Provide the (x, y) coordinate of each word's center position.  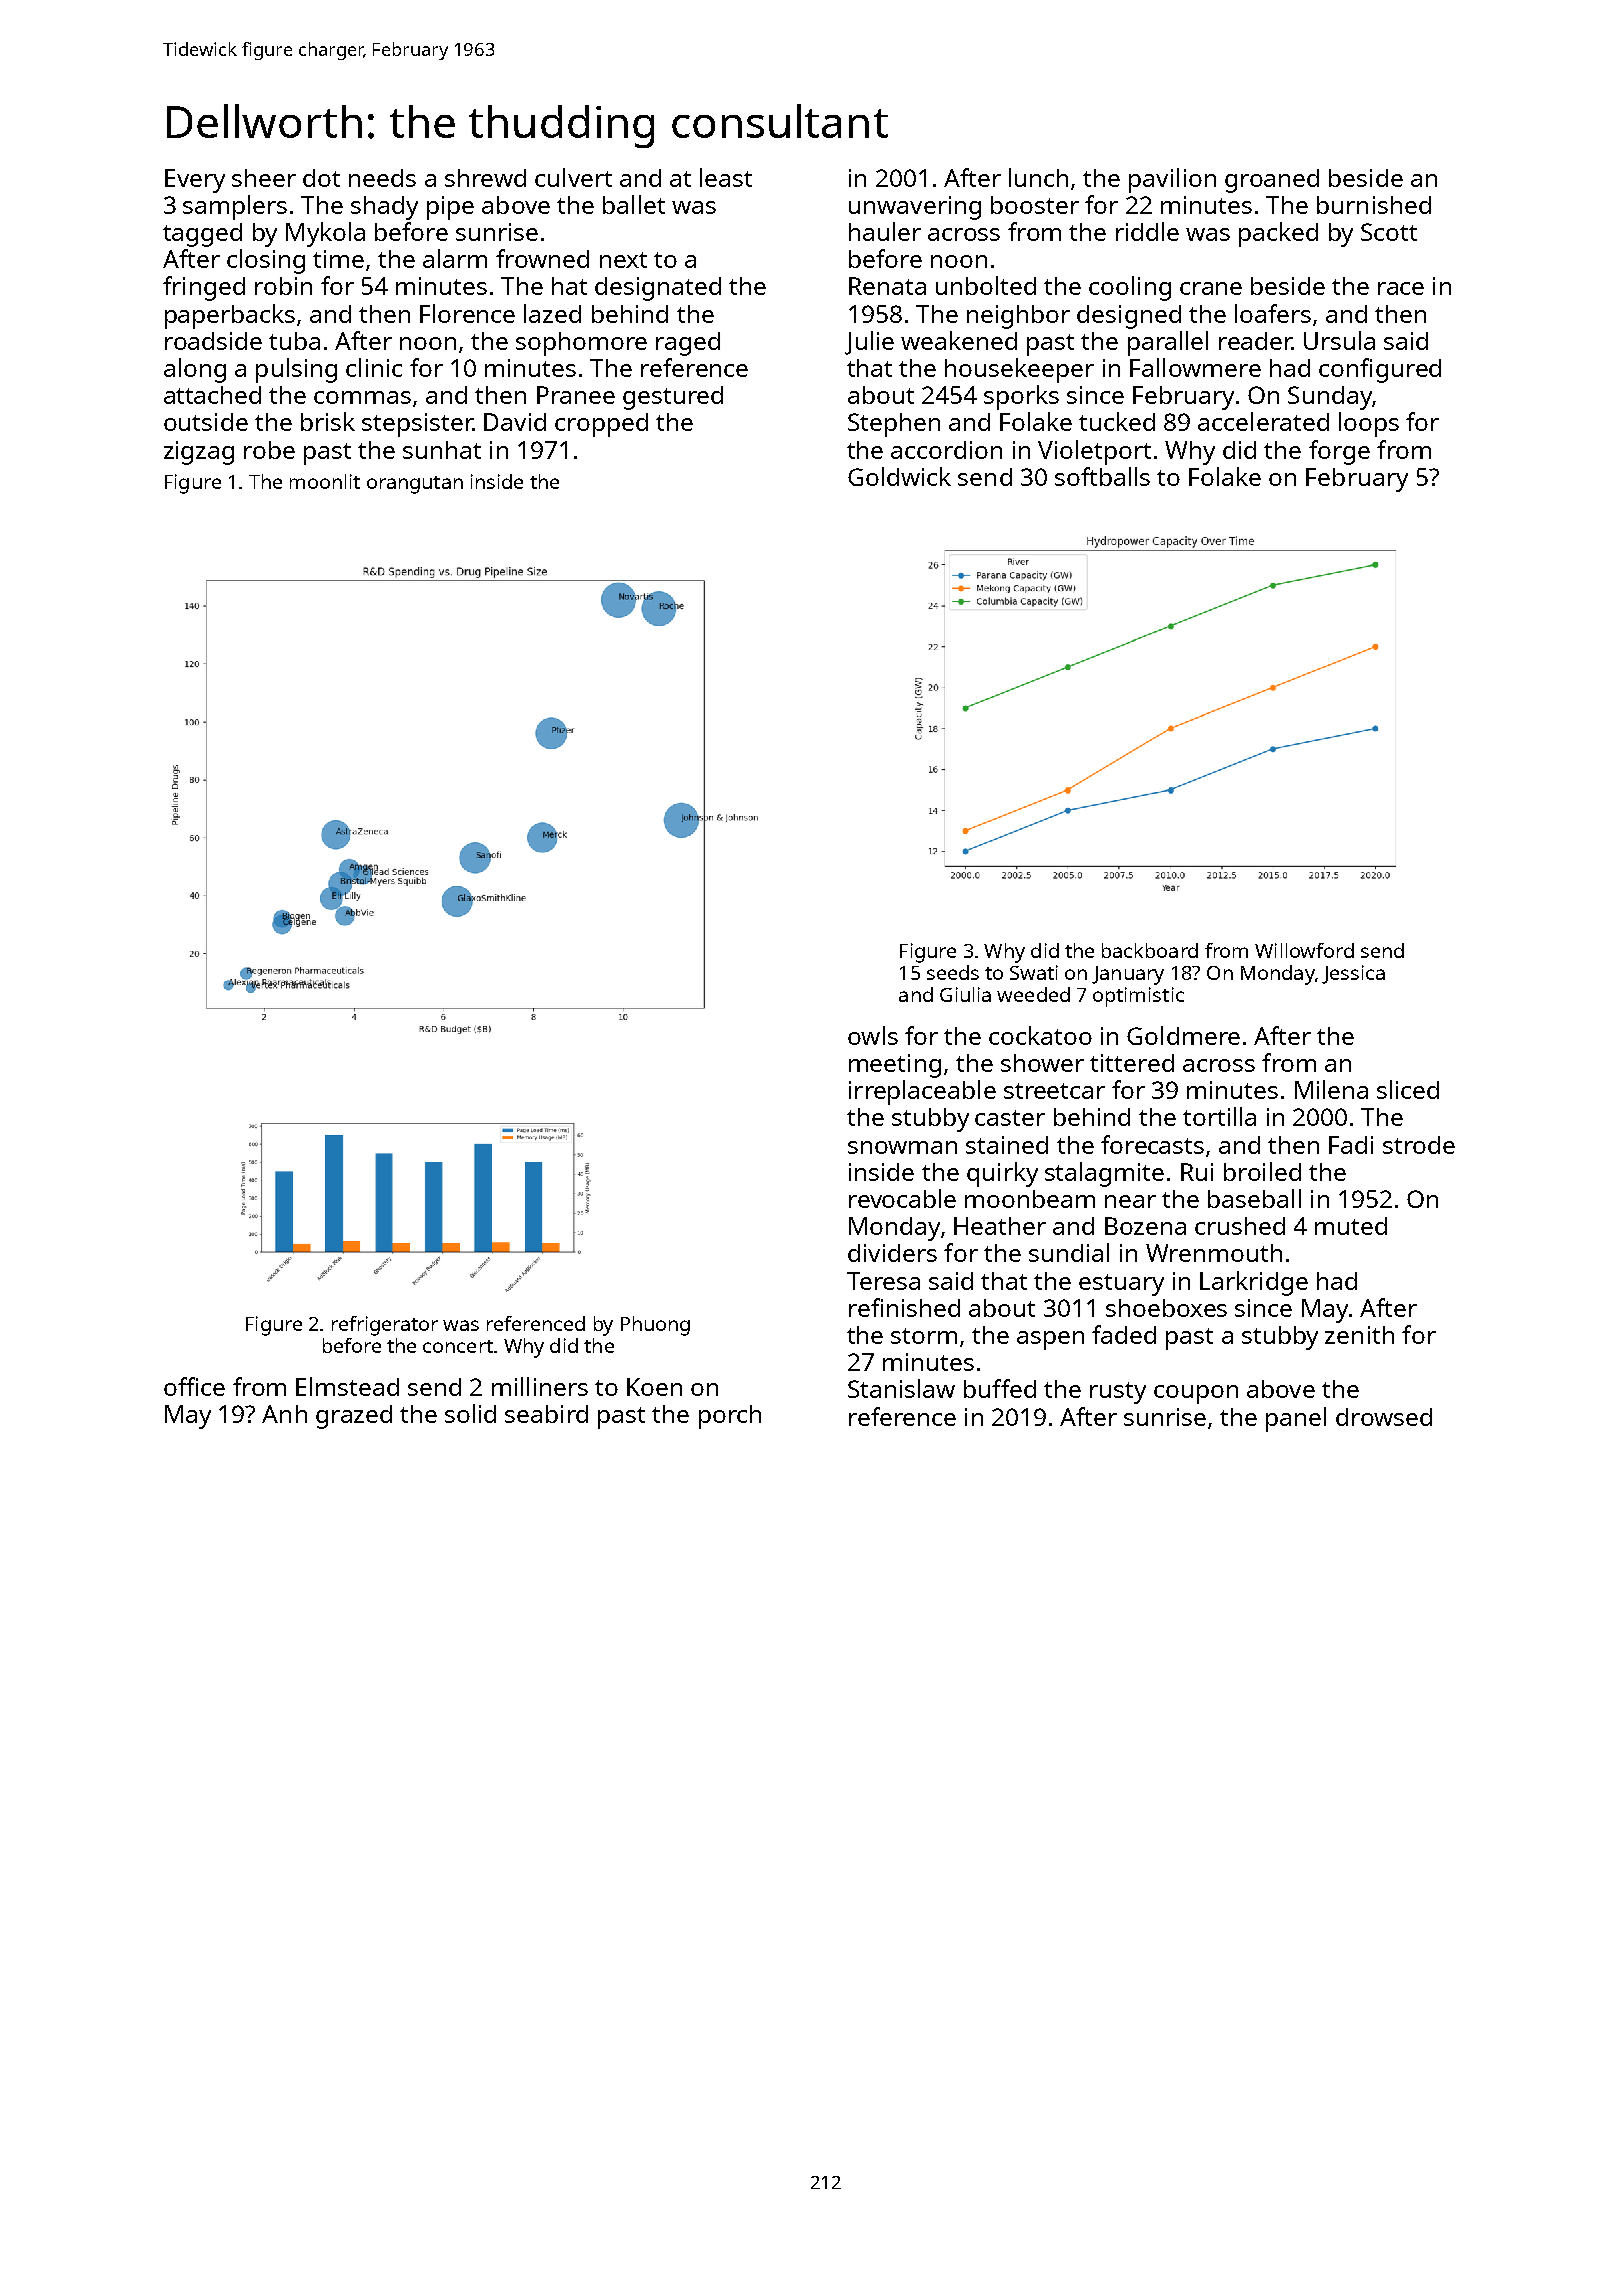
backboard (1150, 950)
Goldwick (899, 476)
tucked (1117, 421)
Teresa (883, 1281)
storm (924, 1336)
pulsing (296, 370)
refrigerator (385, 1326)
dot (321, 178)
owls (873, 1035)
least (726, 177)
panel (1296, 1419)
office (194, 1386)
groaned (1272, 181)
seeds (953, 972)
